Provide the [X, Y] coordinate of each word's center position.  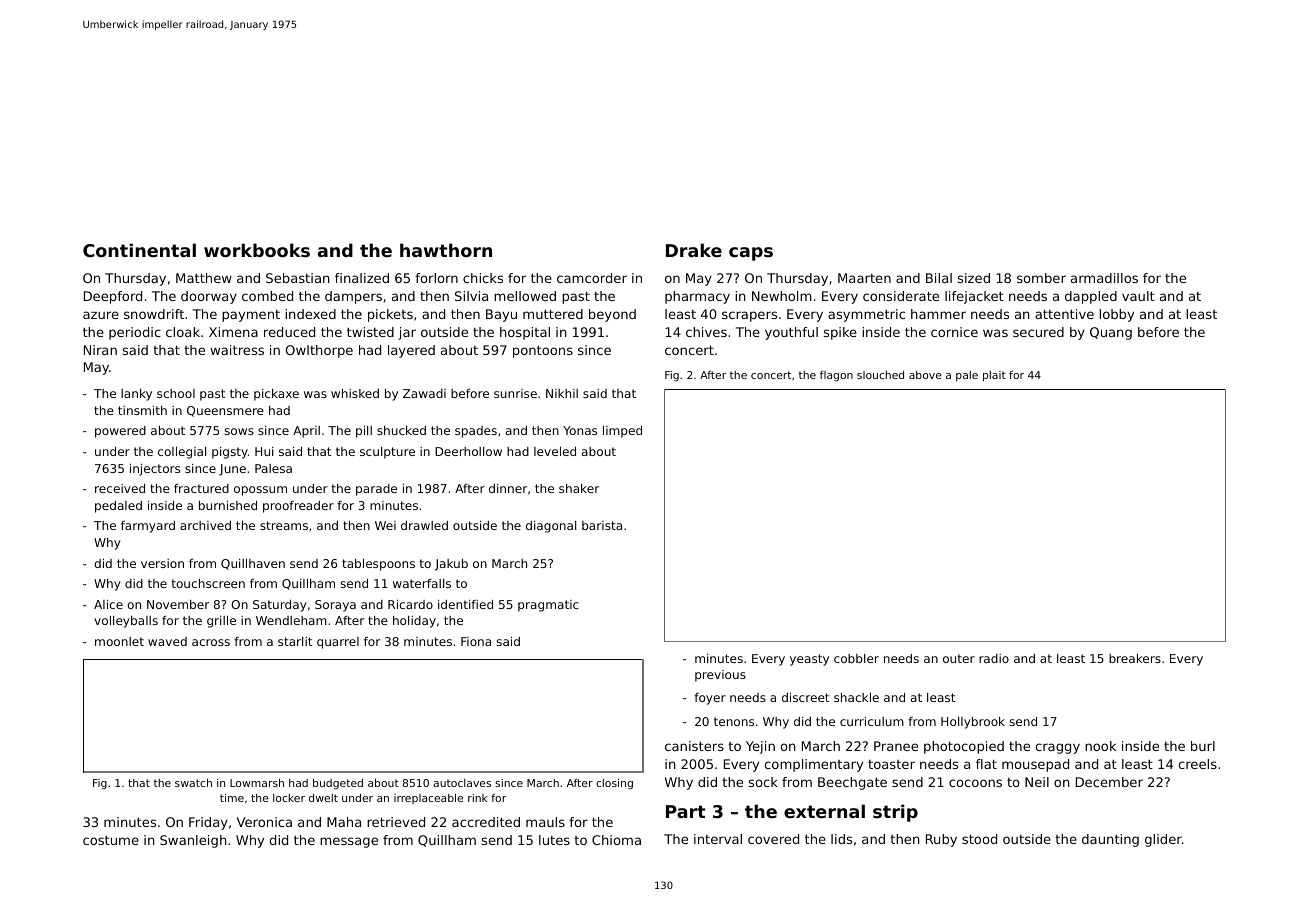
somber [1041, 278]
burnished [228, 505]
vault [1138, 296]
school [176, 393]
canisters [694, 746]
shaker [579, 488]
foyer [710, 699]
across [211, 642]
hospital [525, 333]
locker [289, 798]
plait [994, 376]
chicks [483, 278]
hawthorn [446, 250]
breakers [1135, 658]
